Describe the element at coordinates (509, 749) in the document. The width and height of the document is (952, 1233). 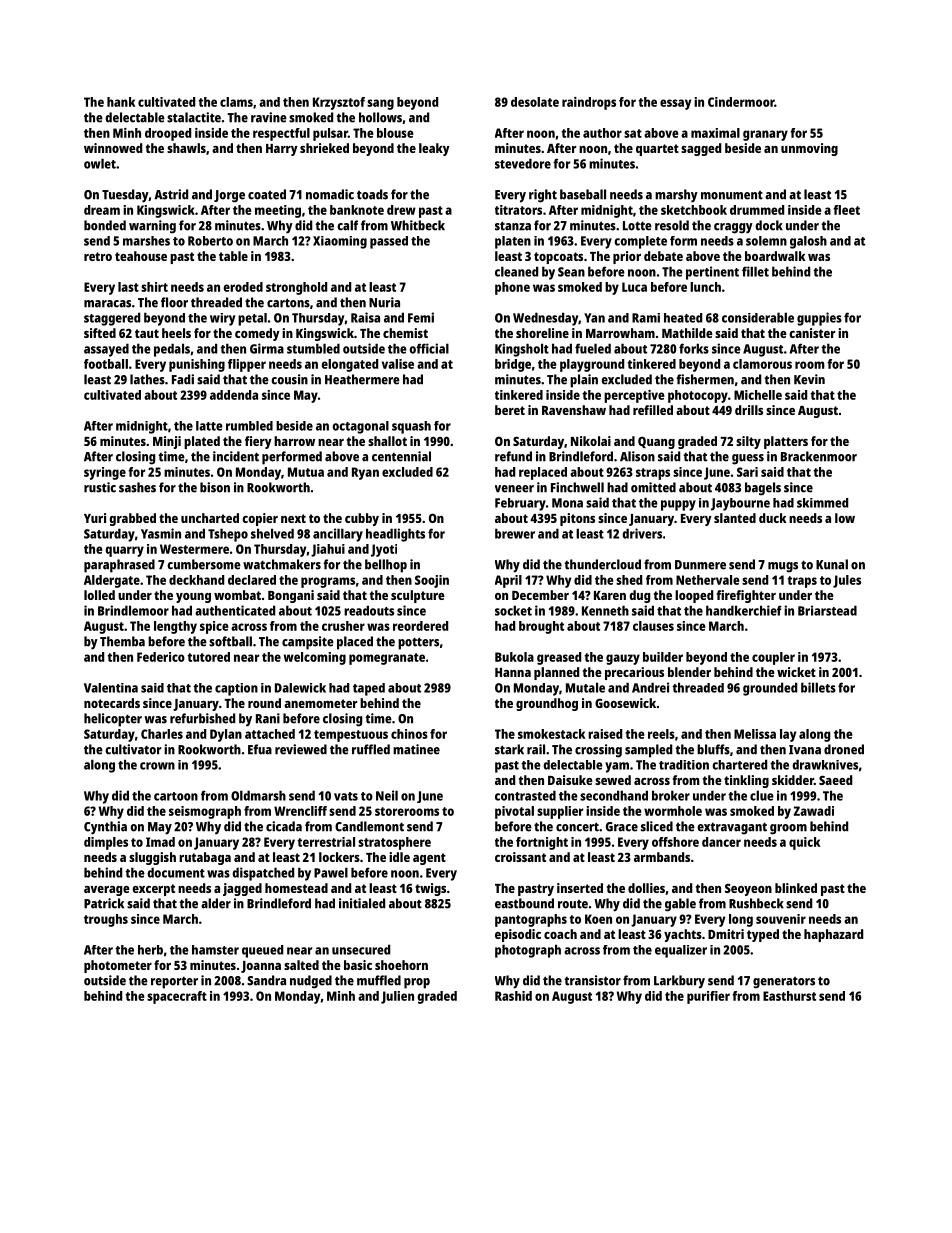
I see `stark` at that location.
